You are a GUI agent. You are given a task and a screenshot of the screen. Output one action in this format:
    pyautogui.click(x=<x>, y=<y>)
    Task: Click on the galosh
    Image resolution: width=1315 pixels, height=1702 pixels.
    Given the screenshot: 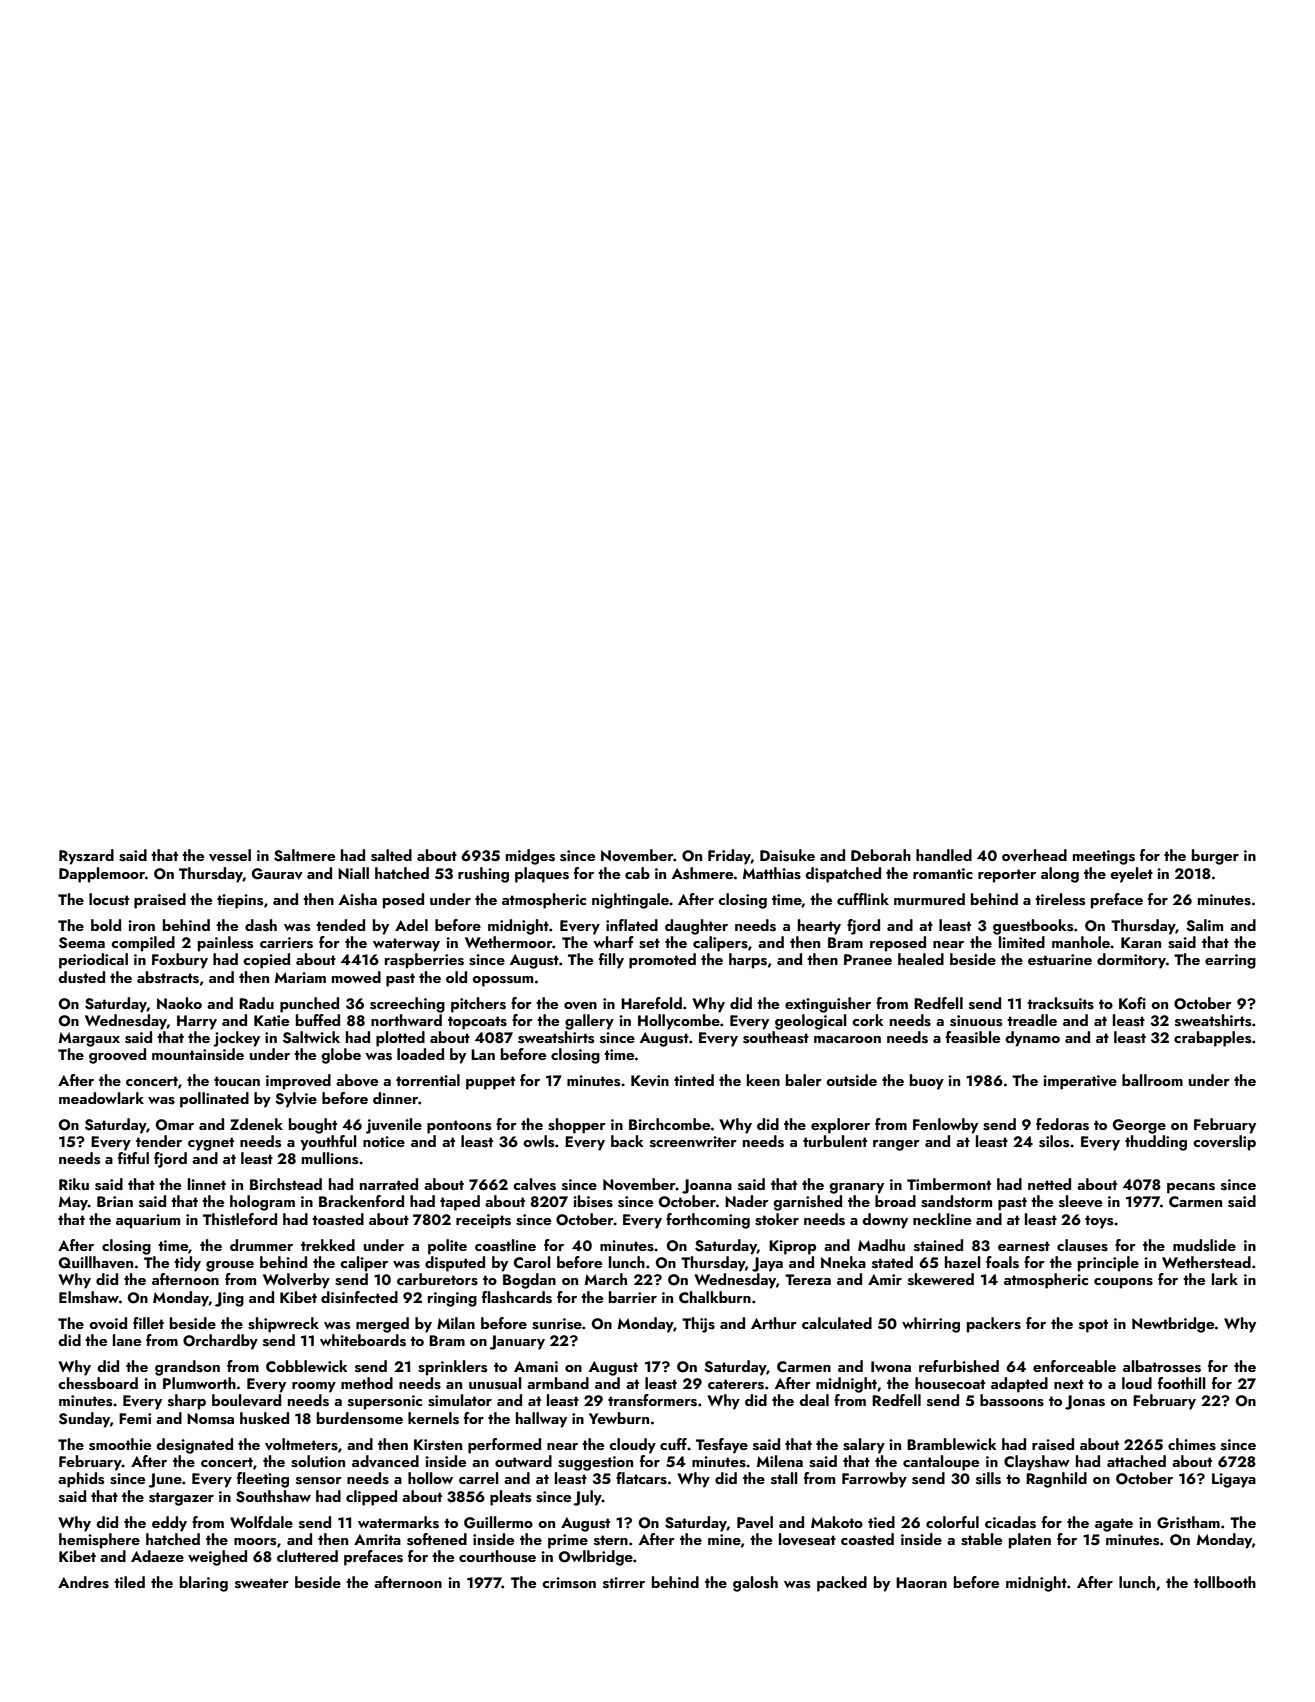 What is the action you would take?
    pyautogui.click(x=755, y=1584)
